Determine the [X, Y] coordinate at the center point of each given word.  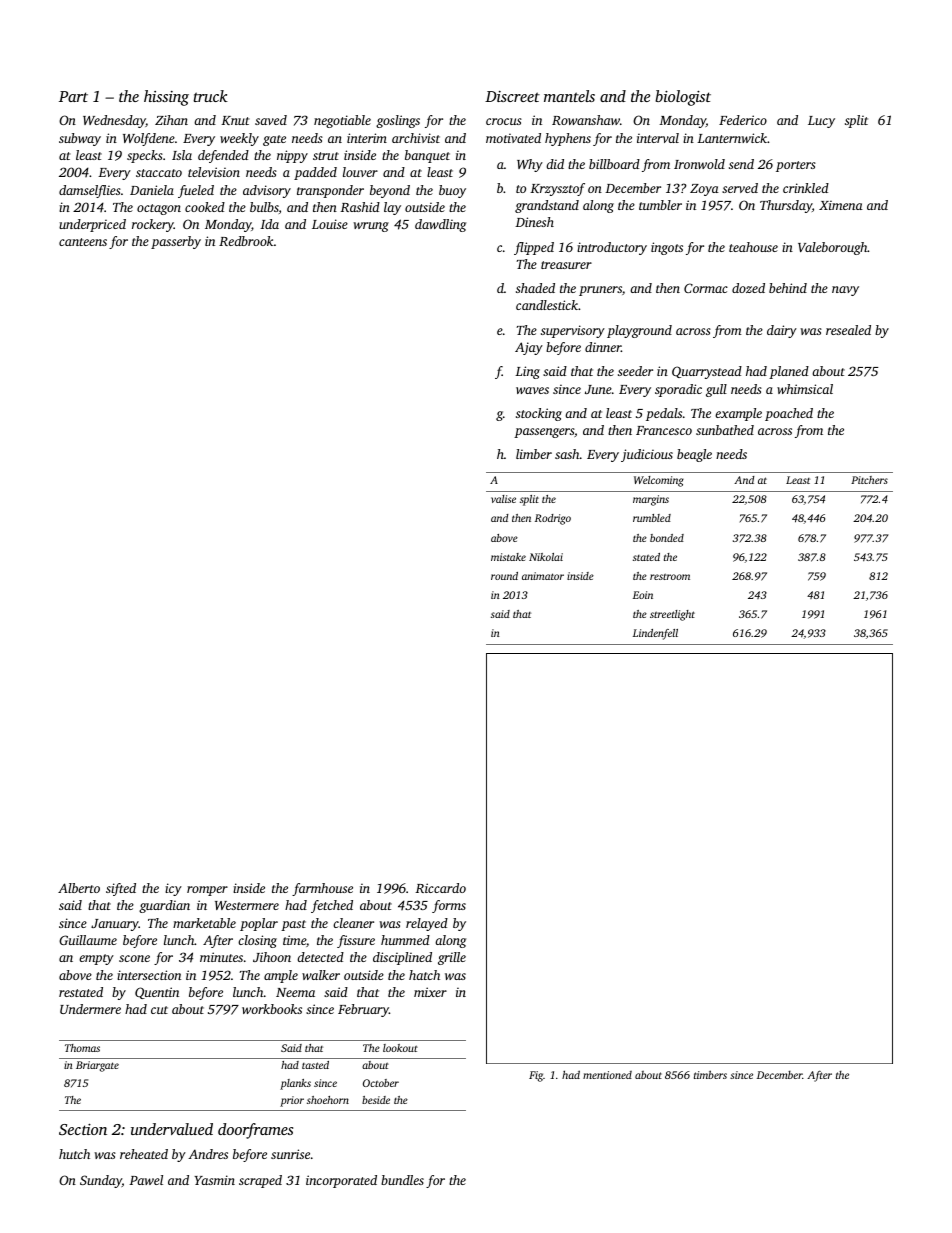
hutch [74, 1154]
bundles [402, 1180]
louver [360, 172]
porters [796, 166]
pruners [600, 291]
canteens [83, 242]
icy [173, 889]
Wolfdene [149, 139]
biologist [683, 98]
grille [452, 958]
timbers [710, 1074]
